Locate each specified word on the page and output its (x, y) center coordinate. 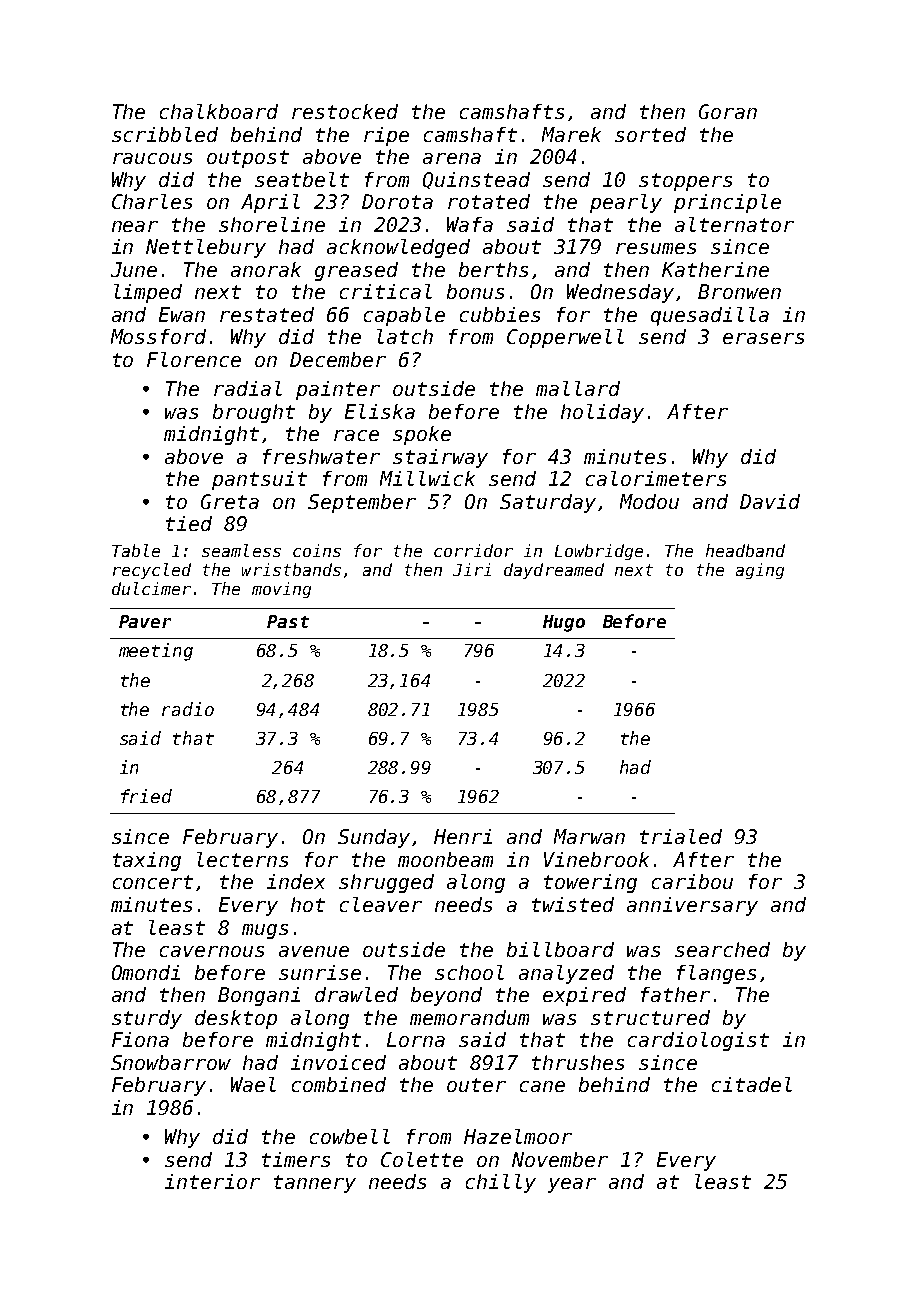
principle (727, 203)
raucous (152, 158)
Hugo (564, 623)
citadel (752, 1084)
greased (356, 271)
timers (296, 1159)
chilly (501, 1183)
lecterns (242, 859)
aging (760, 571)
